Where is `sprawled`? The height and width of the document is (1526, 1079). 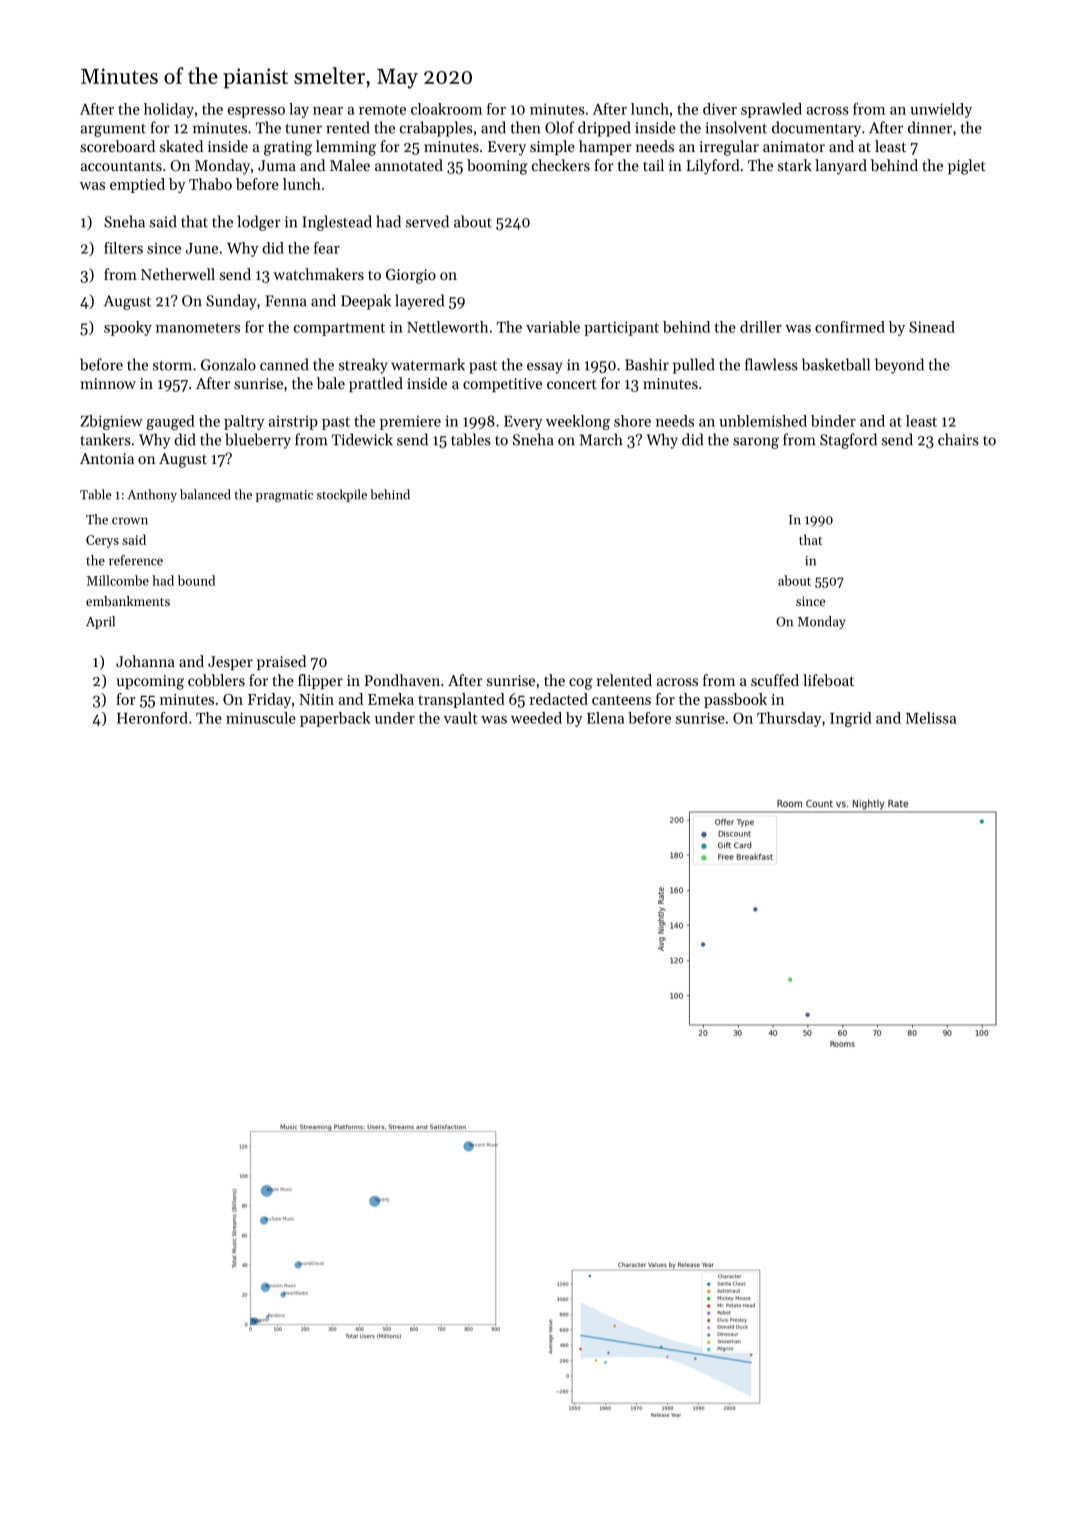
sprawled is located at coordinates (771, 110).
